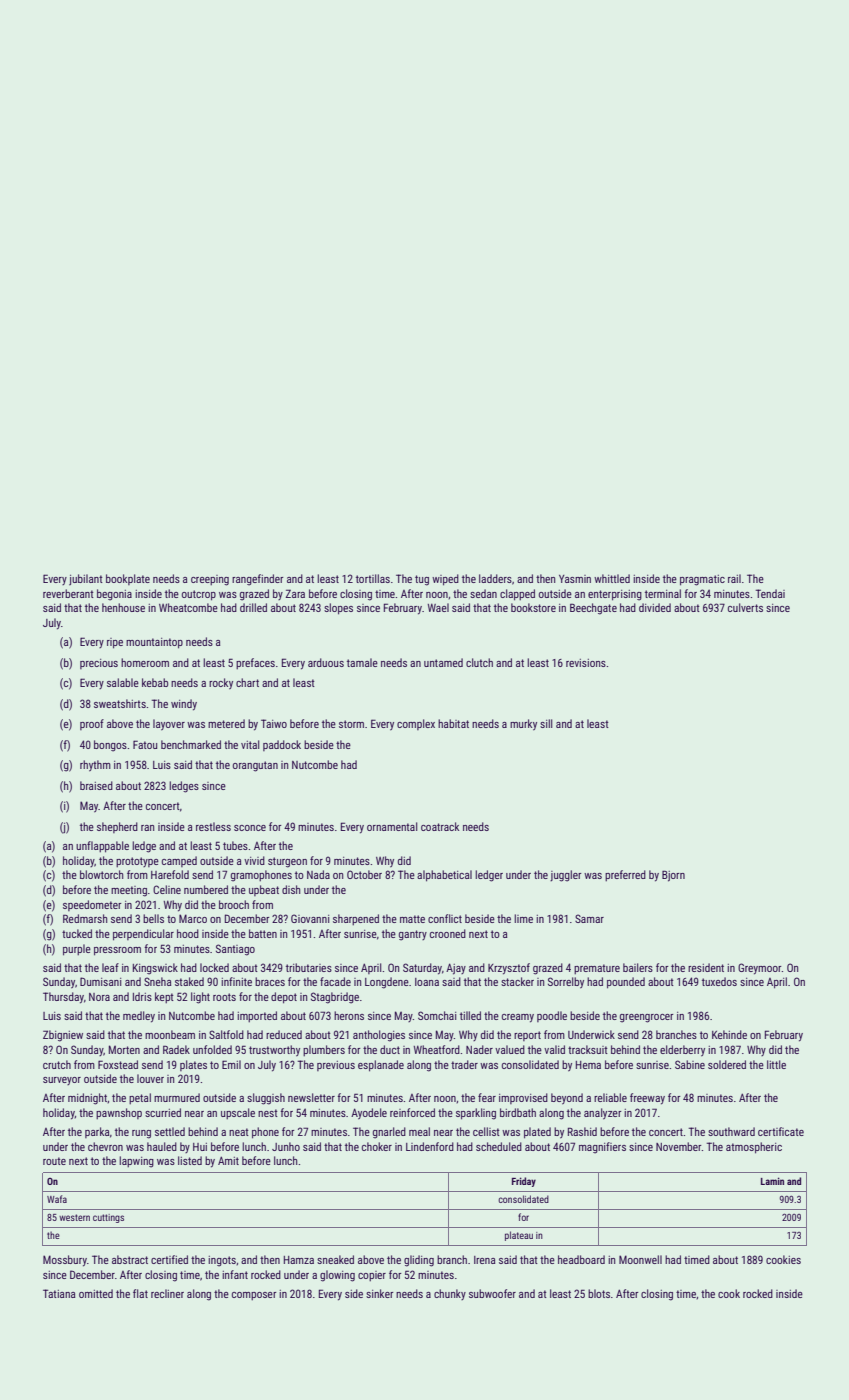 The image size is (849, 1400). I want to click on ingots, so click(222, 1261).
